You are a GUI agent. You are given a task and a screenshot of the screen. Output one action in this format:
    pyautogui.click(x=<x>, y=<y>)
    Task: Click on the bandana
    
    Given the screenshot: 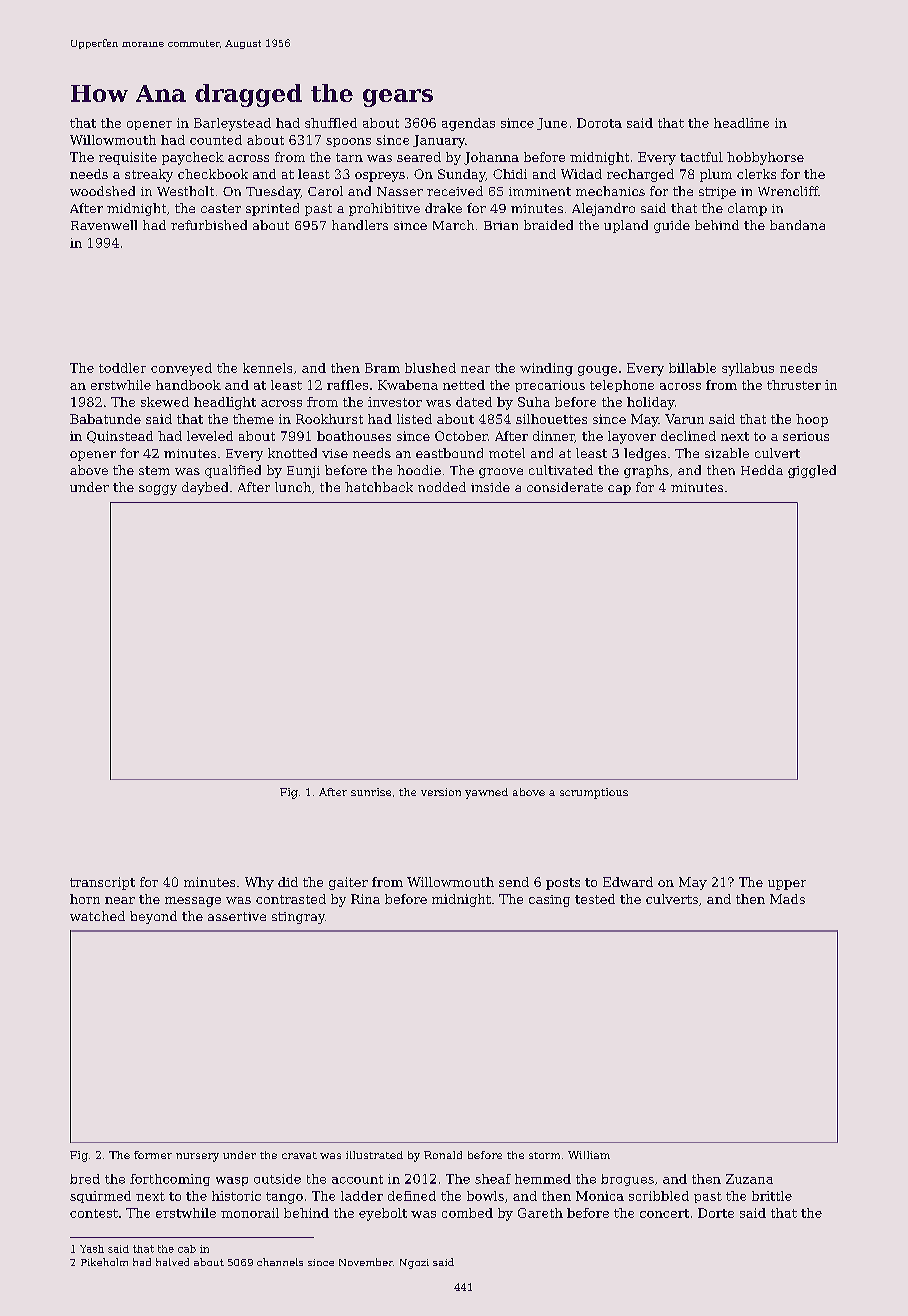 What is the action you would take?
    pyautogui.click(x=797, y=225)
